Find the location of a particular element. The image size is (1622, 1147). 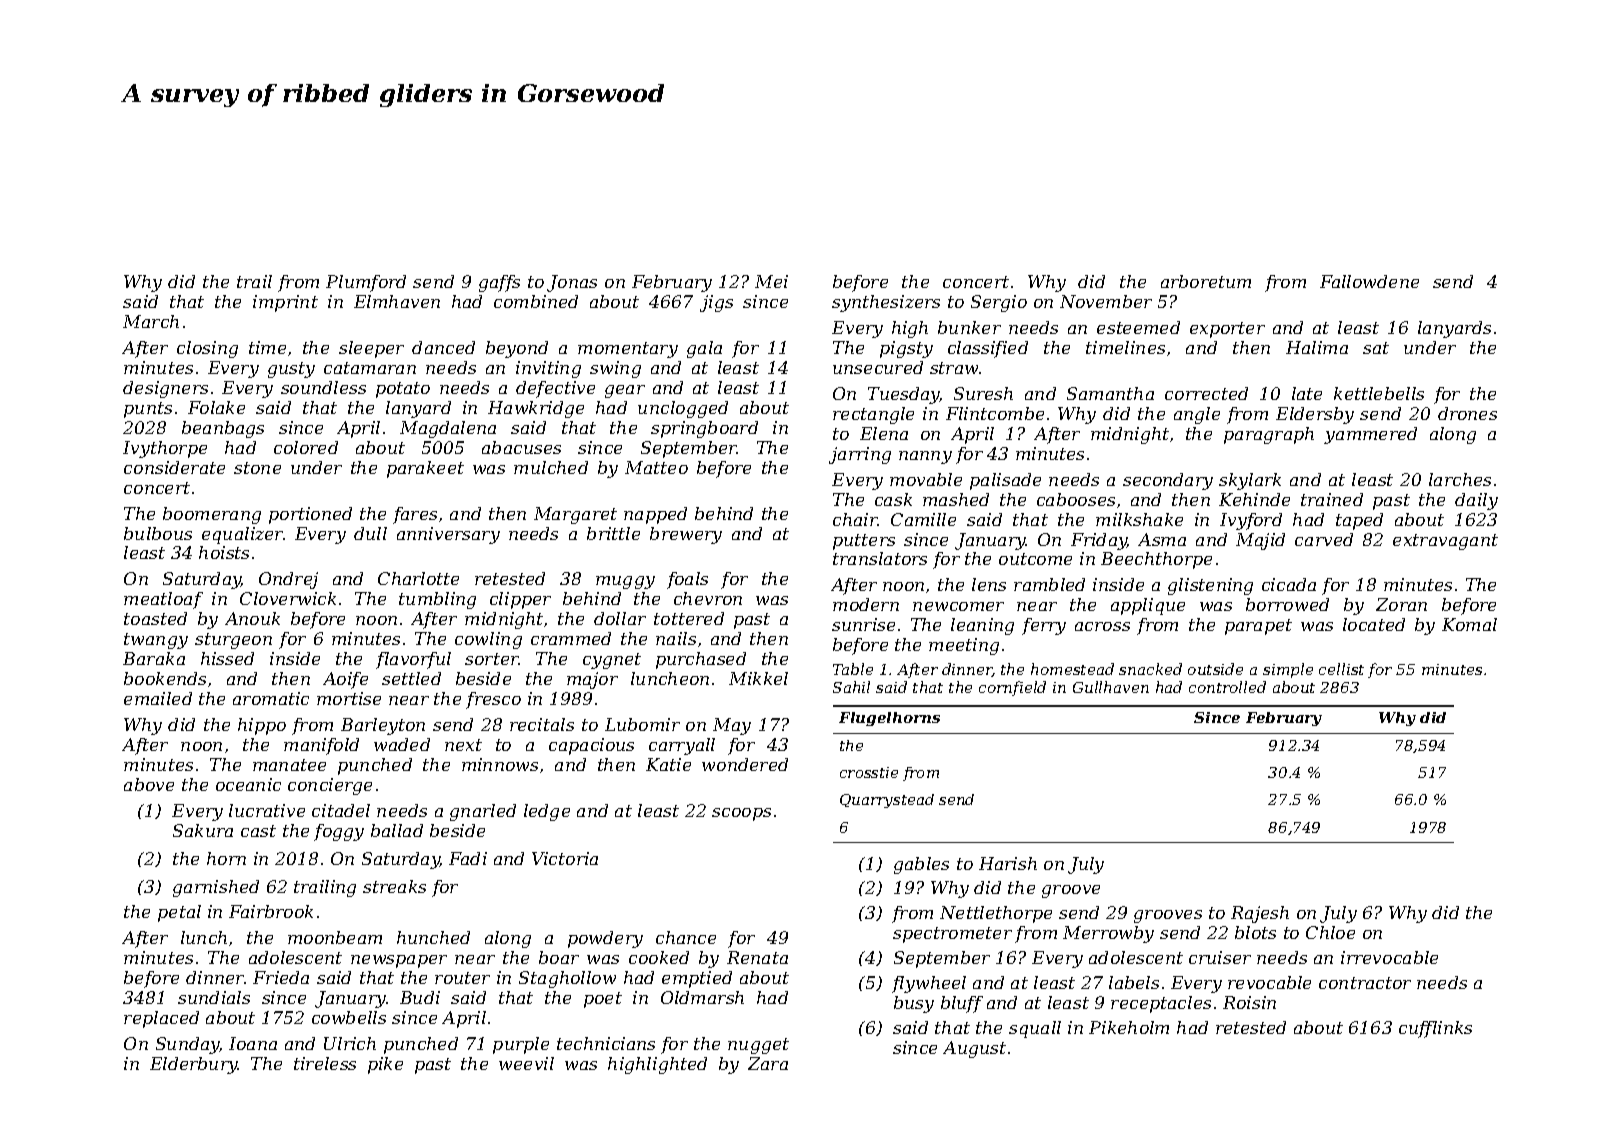

streaks is located at coordinates (394, 886).
